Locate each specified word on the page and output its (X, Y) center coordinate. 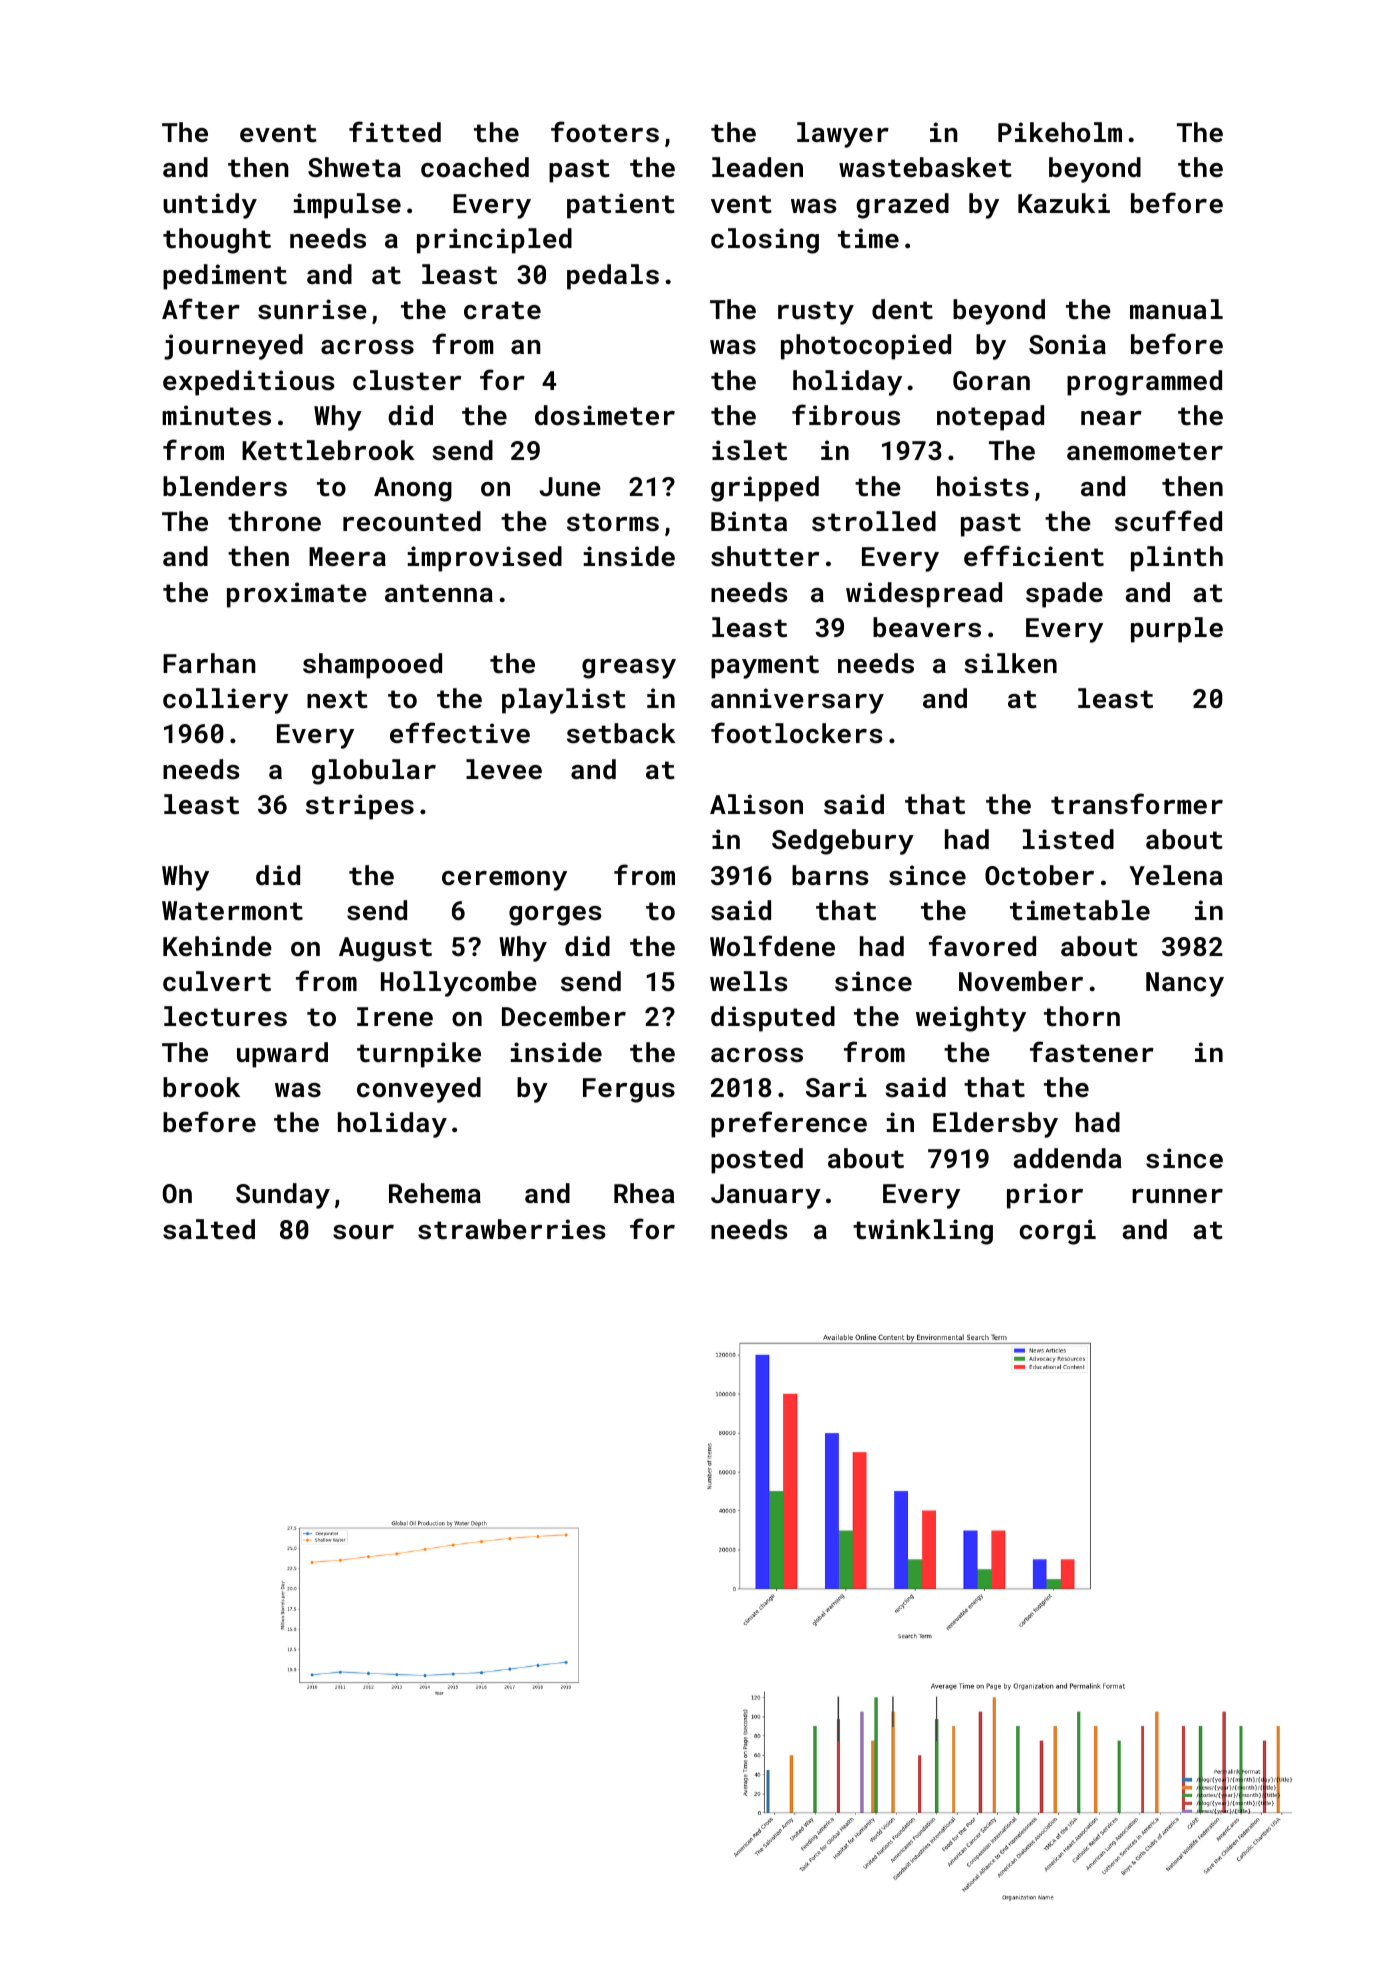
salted (209, 1229)
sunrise (312, 309)
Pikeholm (1060, 132)
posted (757, 1161)
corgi (1058, 1232)
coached (475, 167)
